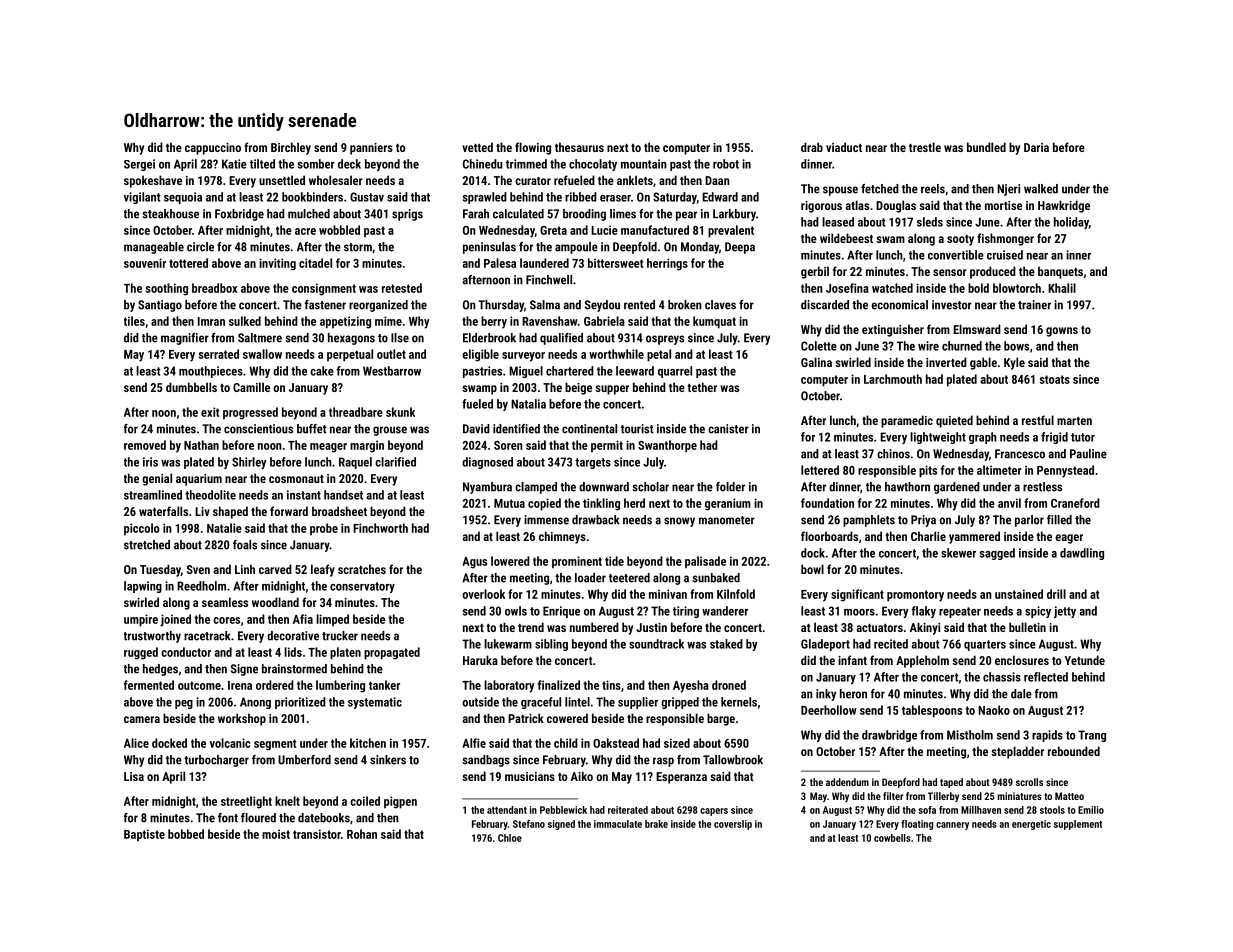  What do you see at coordinates (889, 736) in the image?
I see `drawbridge` at bounding box center [889, 736].
